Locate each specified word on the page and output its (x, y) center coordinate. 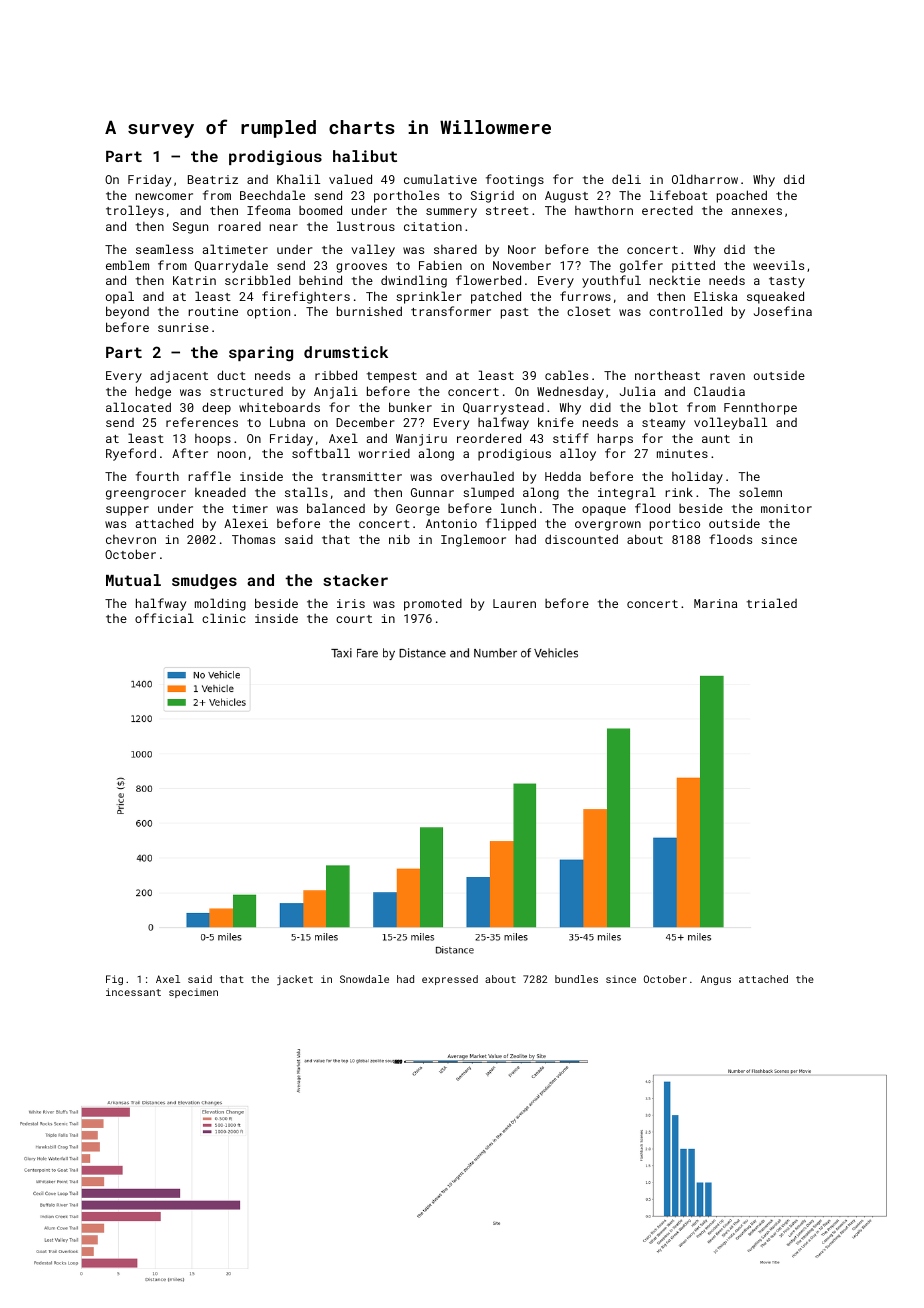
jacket (295, 980)
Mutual (133, 580)
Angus (716, 980)
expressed (450, 980)
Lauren (514, 603)
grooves (361, 268)
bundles (576, 979)
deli (626, 179)
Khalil (298, 179)
